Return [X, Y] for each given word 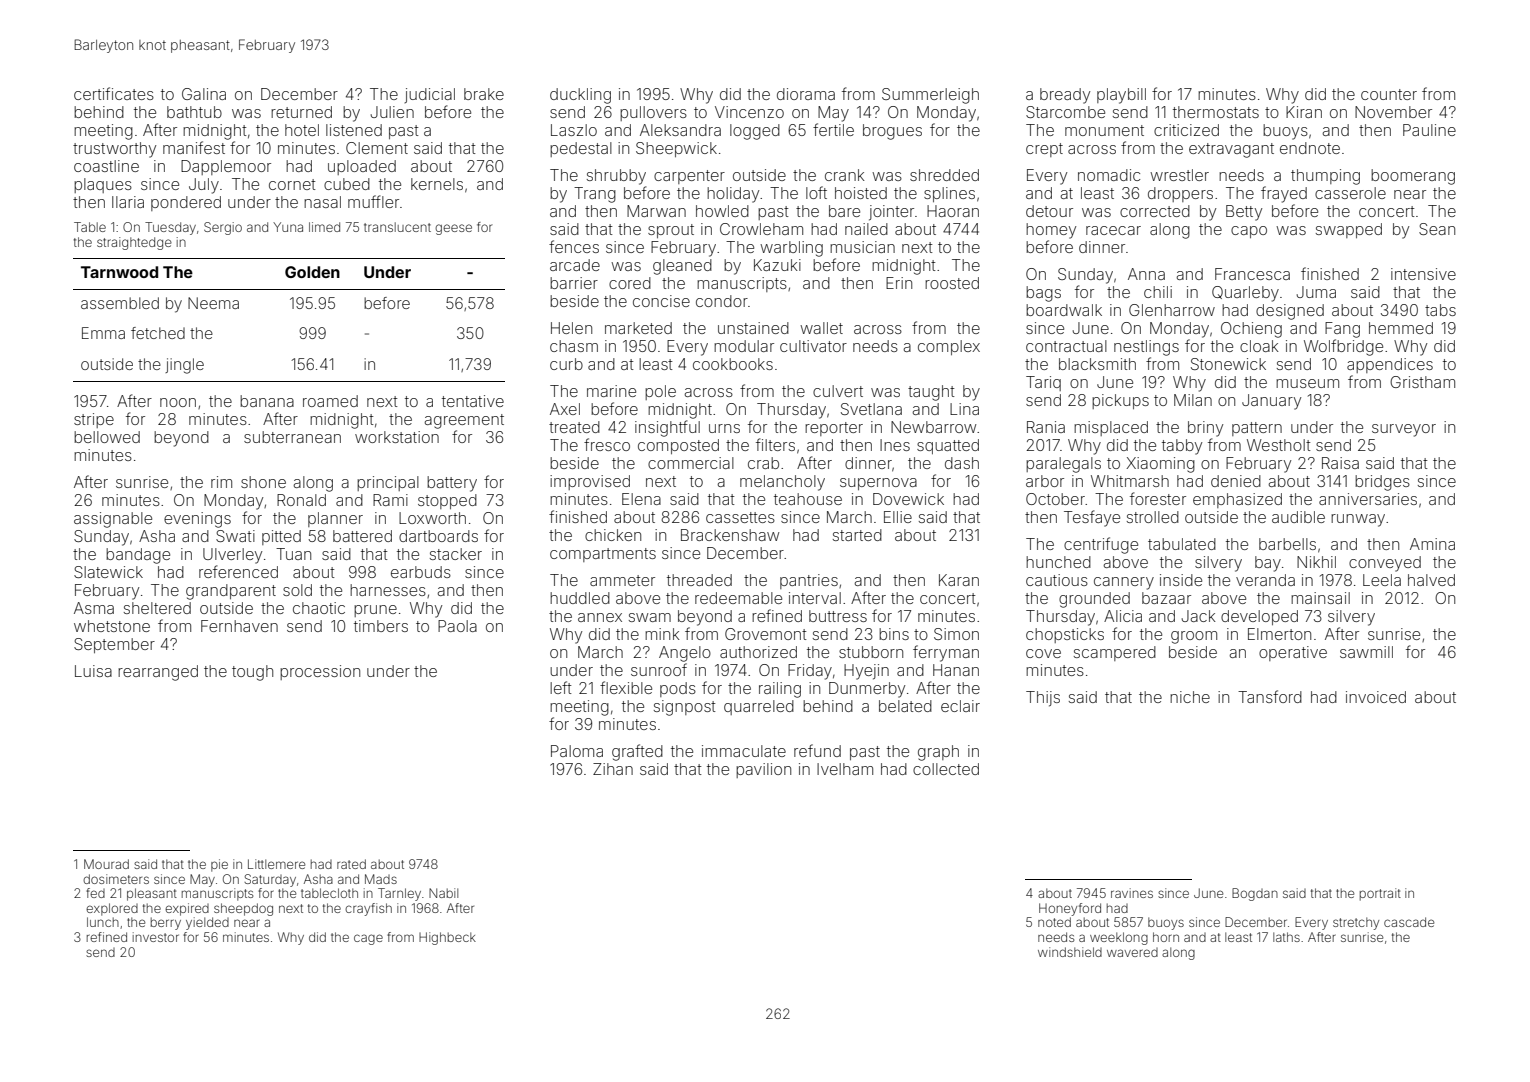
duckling [580, 96]
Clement [377, 148]
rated [351, 864]
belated [905, 706]
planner [335, 519]
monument [1104, 130]
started [857, 535]
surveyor [1404, 430]
